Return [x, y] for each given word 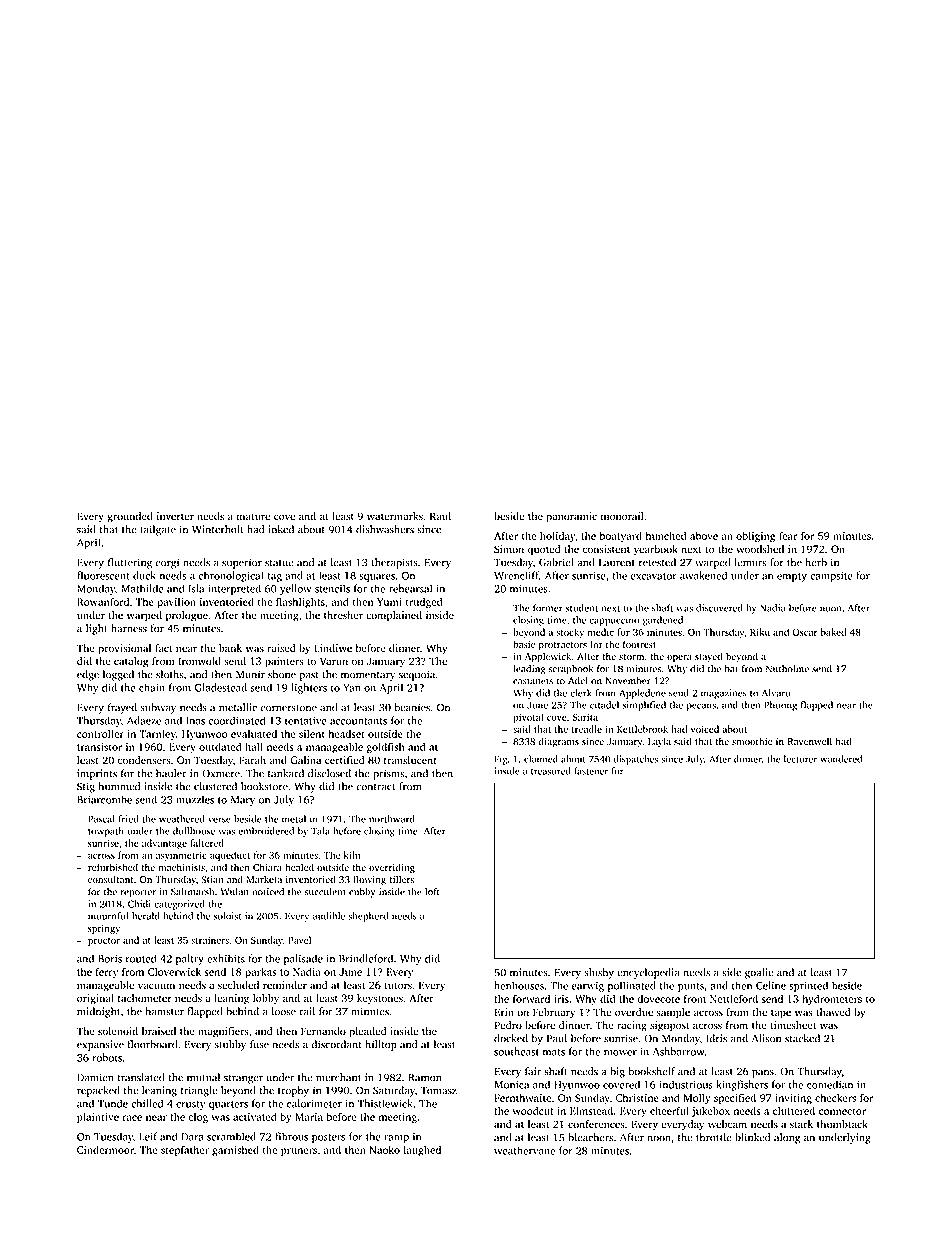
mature [253, 516]
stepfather [185, 1150]
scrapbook [571, 670]
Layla [659, 742]
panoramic [571, 517]
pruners [299, 1152]
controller [100, 733]
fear [788, 535]
